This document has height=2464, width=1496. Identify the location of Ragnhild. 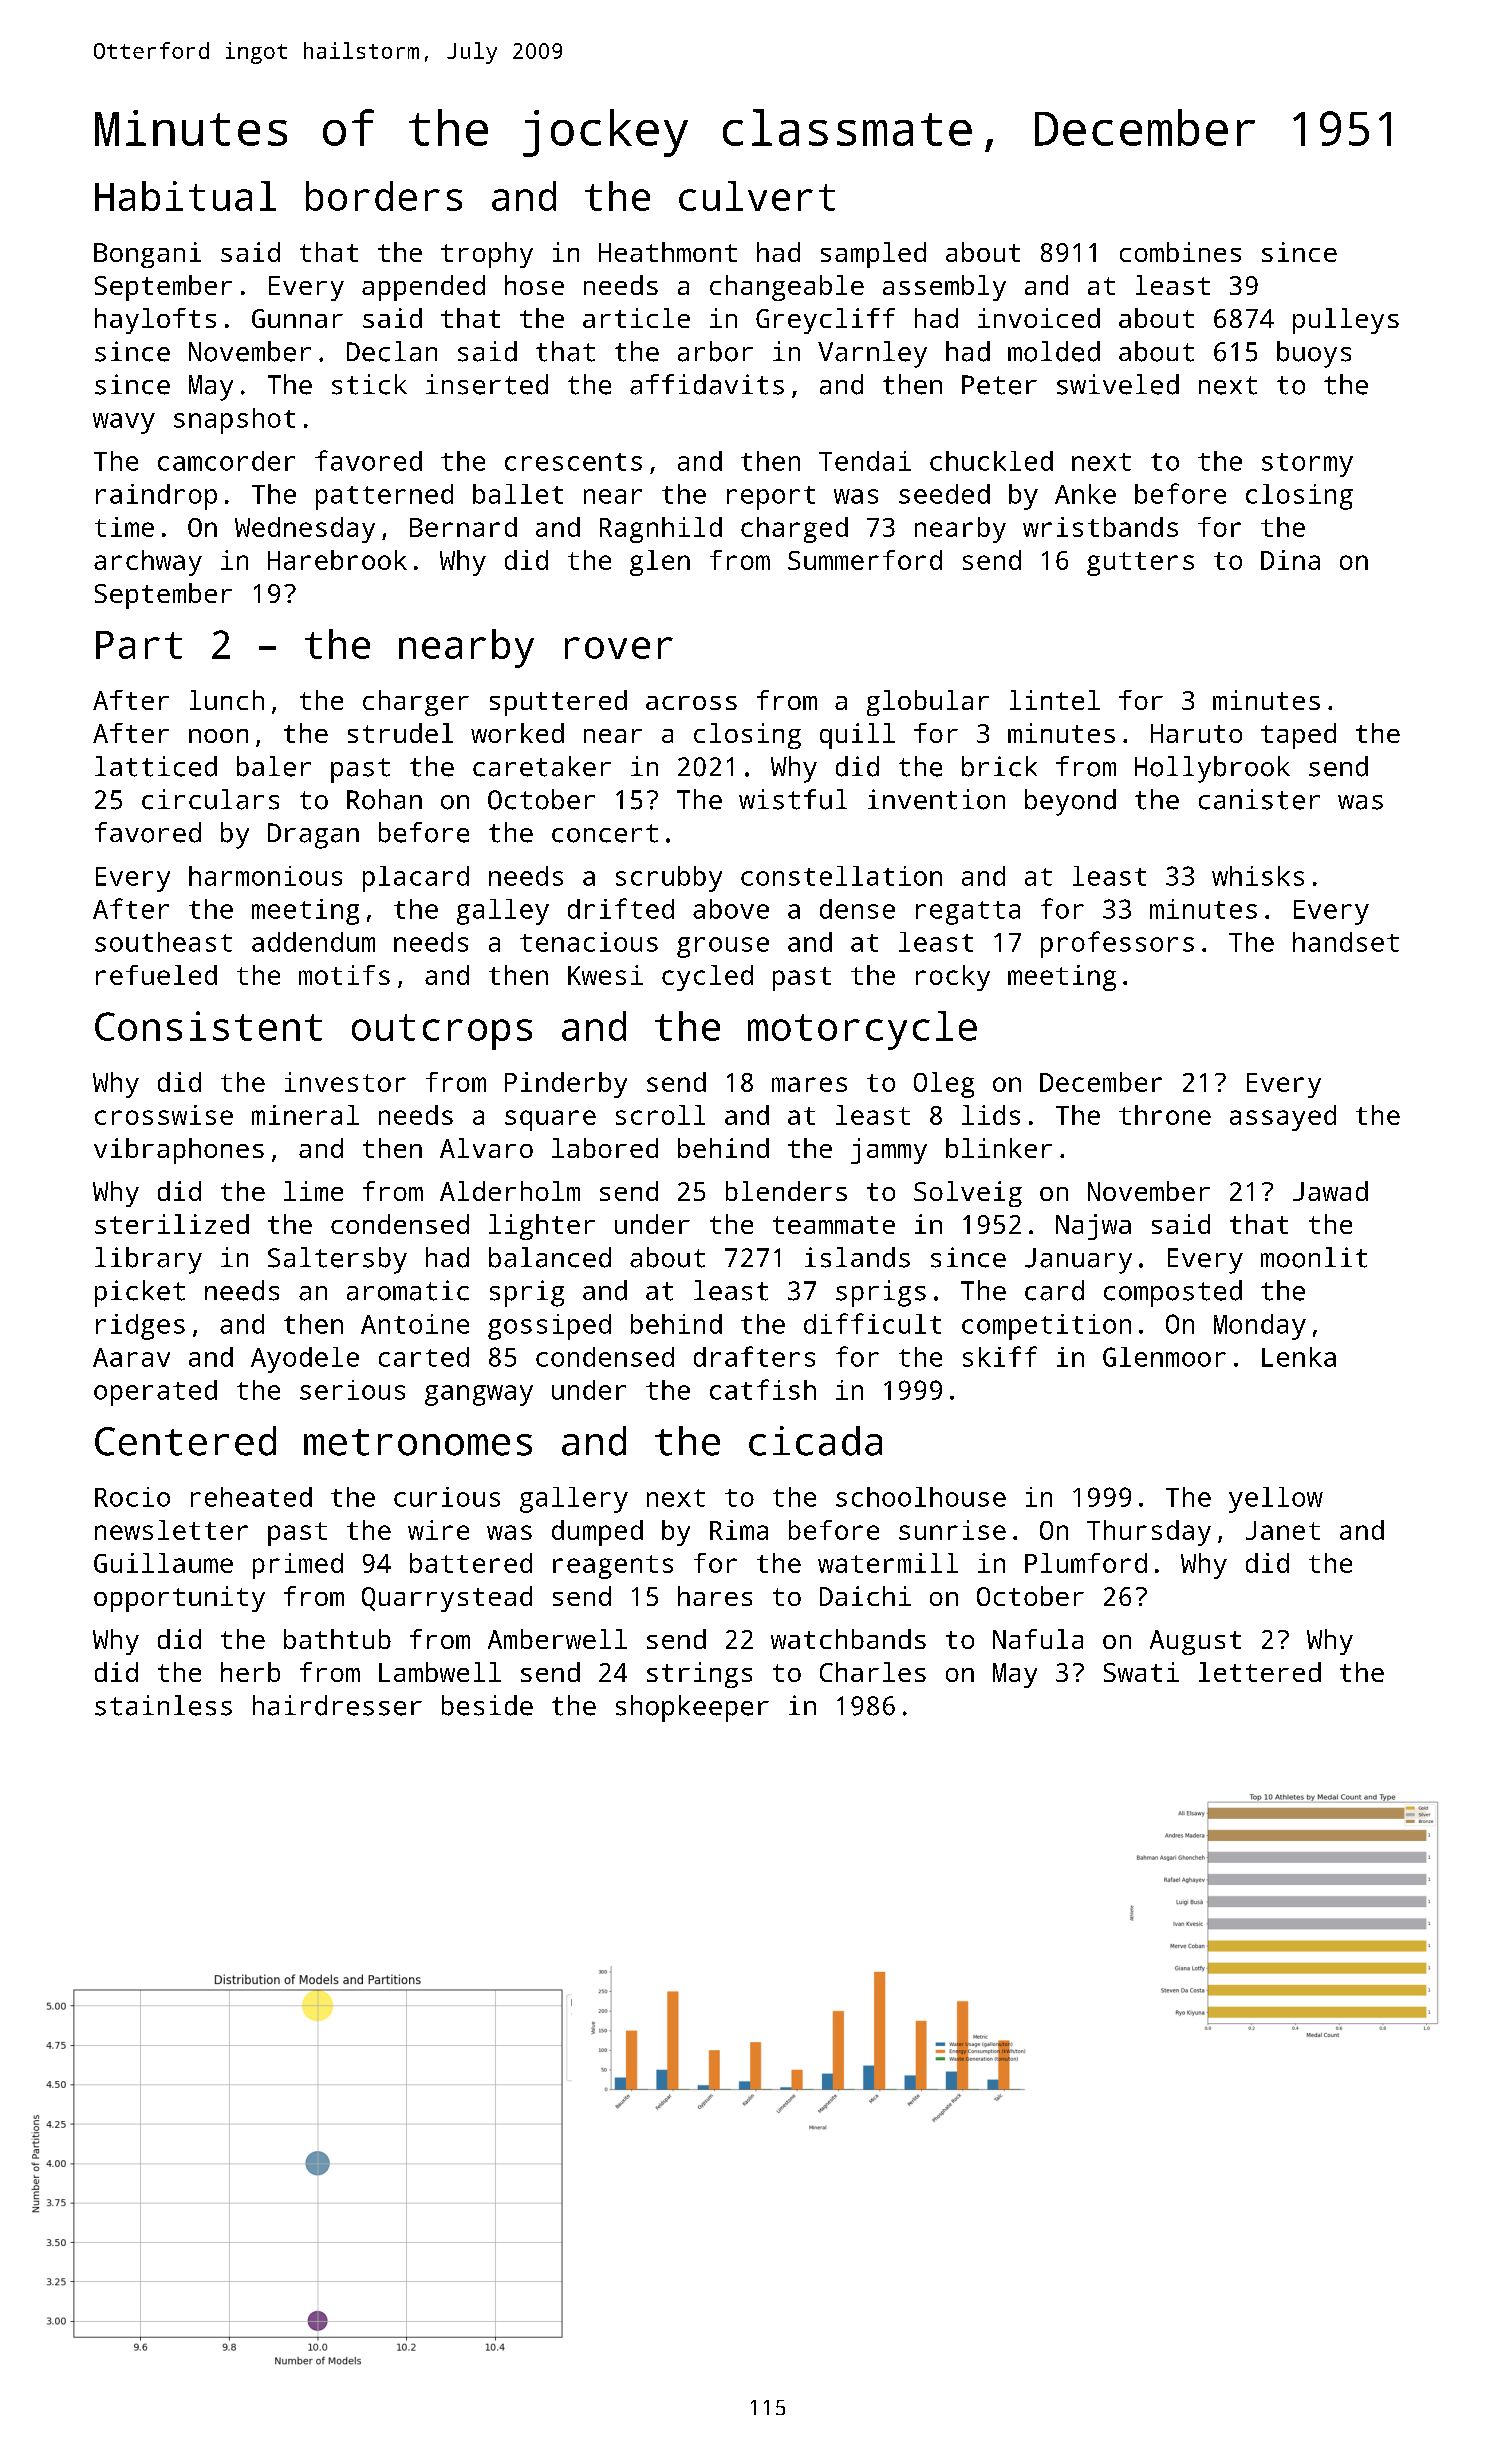
(661, 530).
